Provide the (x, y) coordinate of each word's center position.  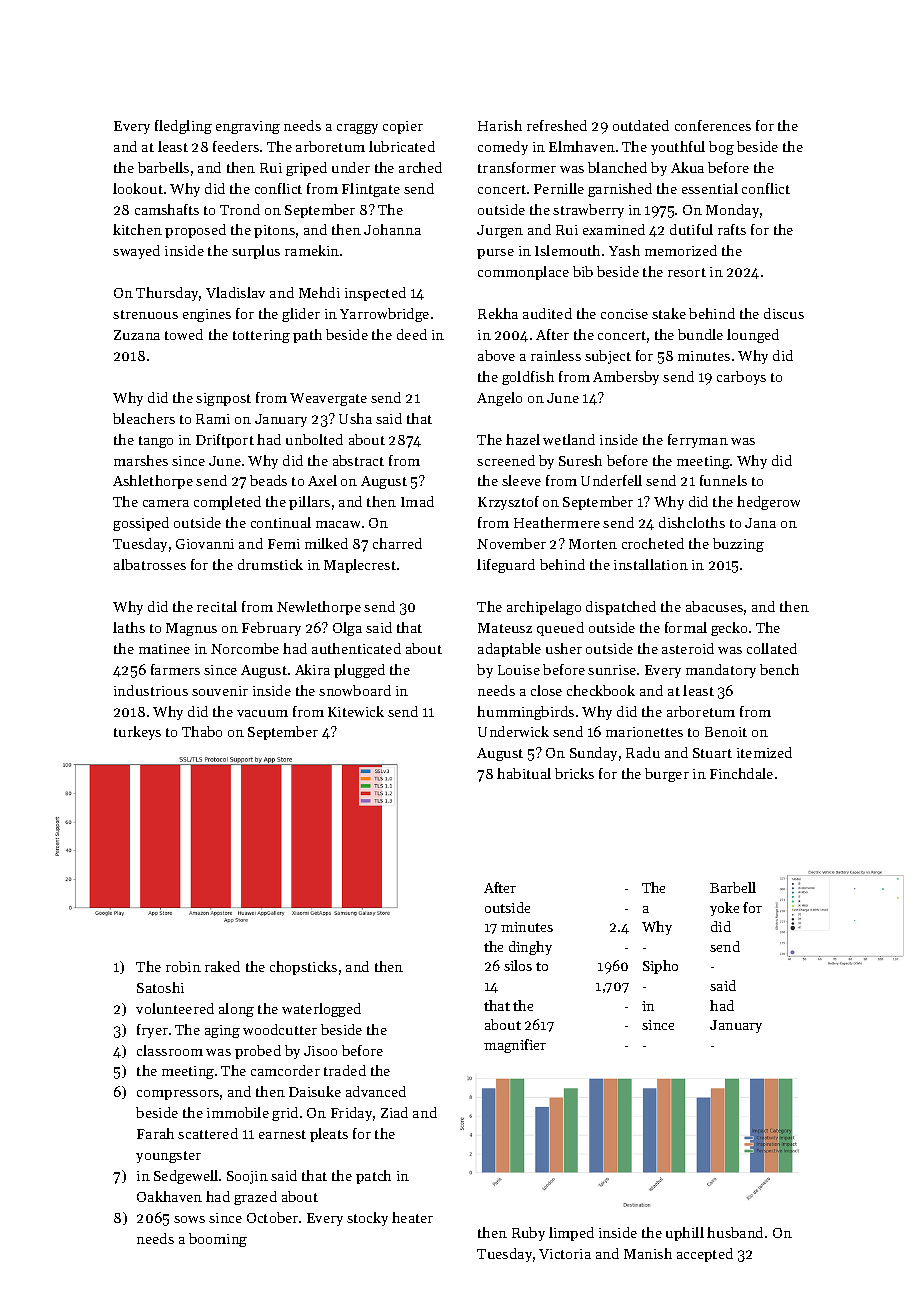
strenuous (145, 314)
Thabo (202, 731)
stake (669, 313)
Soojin (247, 1177)
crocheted (653, 543)
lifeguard (506, 566)
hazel (523, 439)
